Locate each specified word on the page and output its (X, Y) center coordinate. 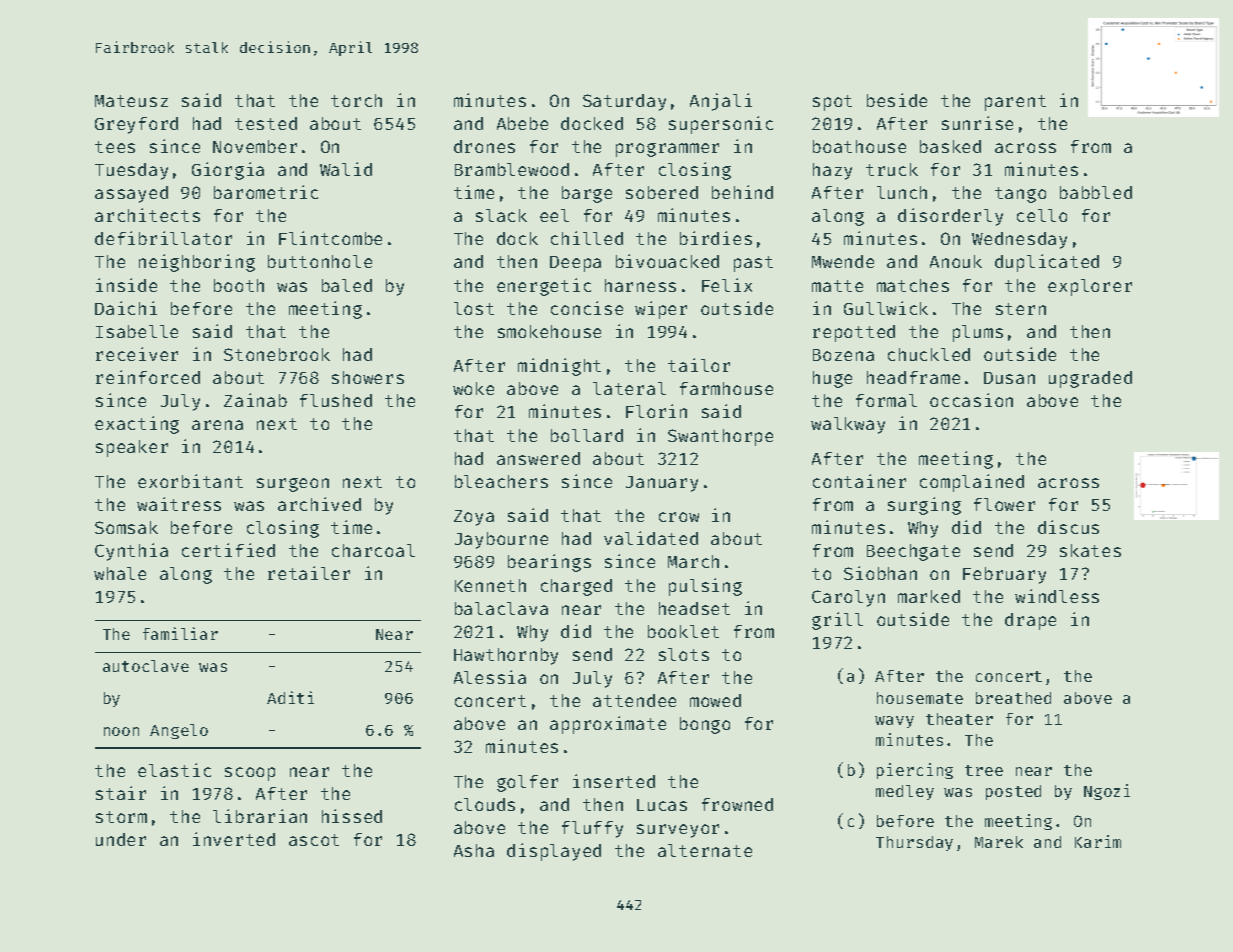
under (121, 839)
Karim (1098, 841)
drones (484, 146)
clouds (485, 804)
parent (1015, 103)
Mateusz (131, 101)
